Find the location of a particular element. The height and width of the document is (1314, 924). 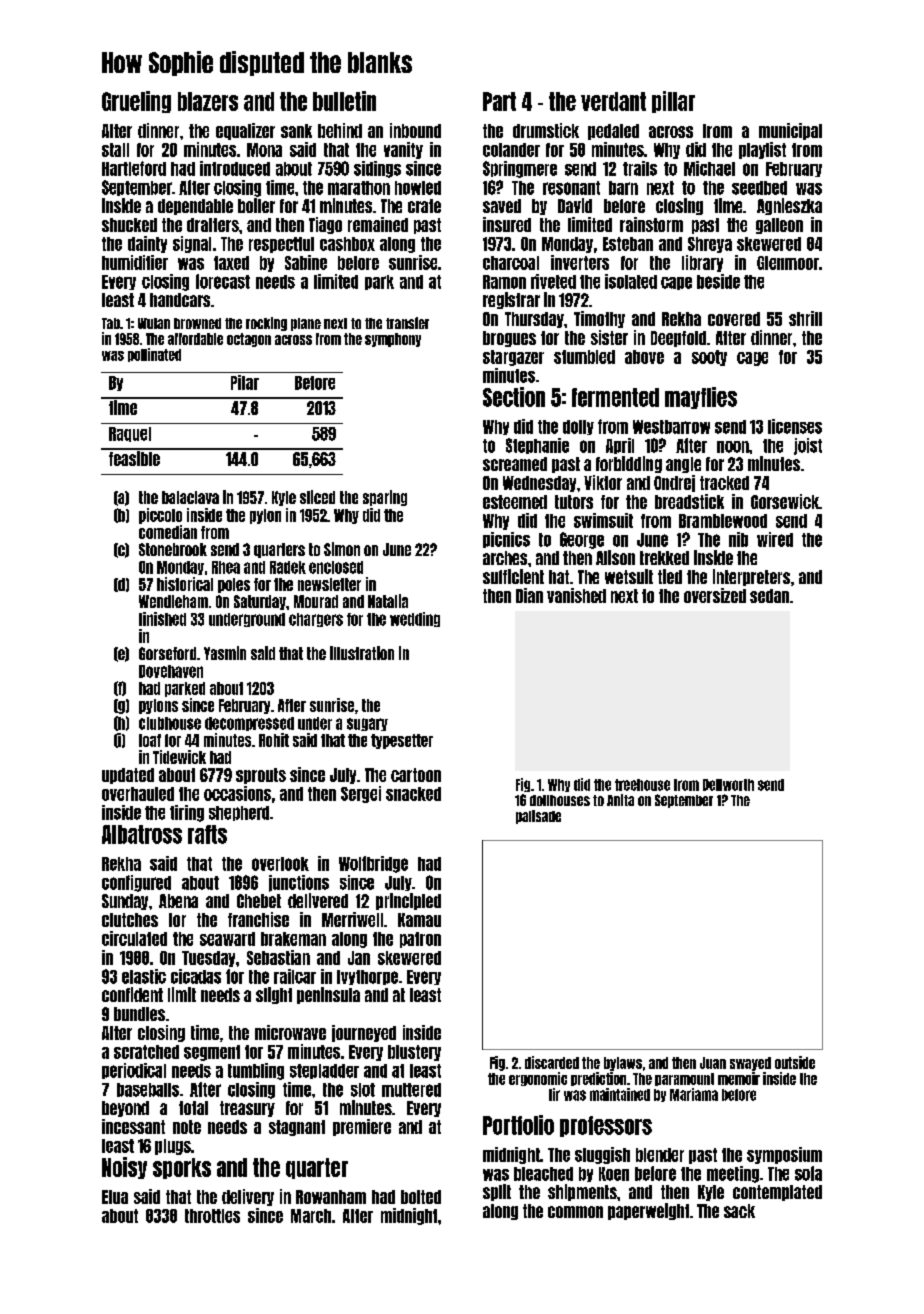

dollhouses is located at coordinates (560, 800).
